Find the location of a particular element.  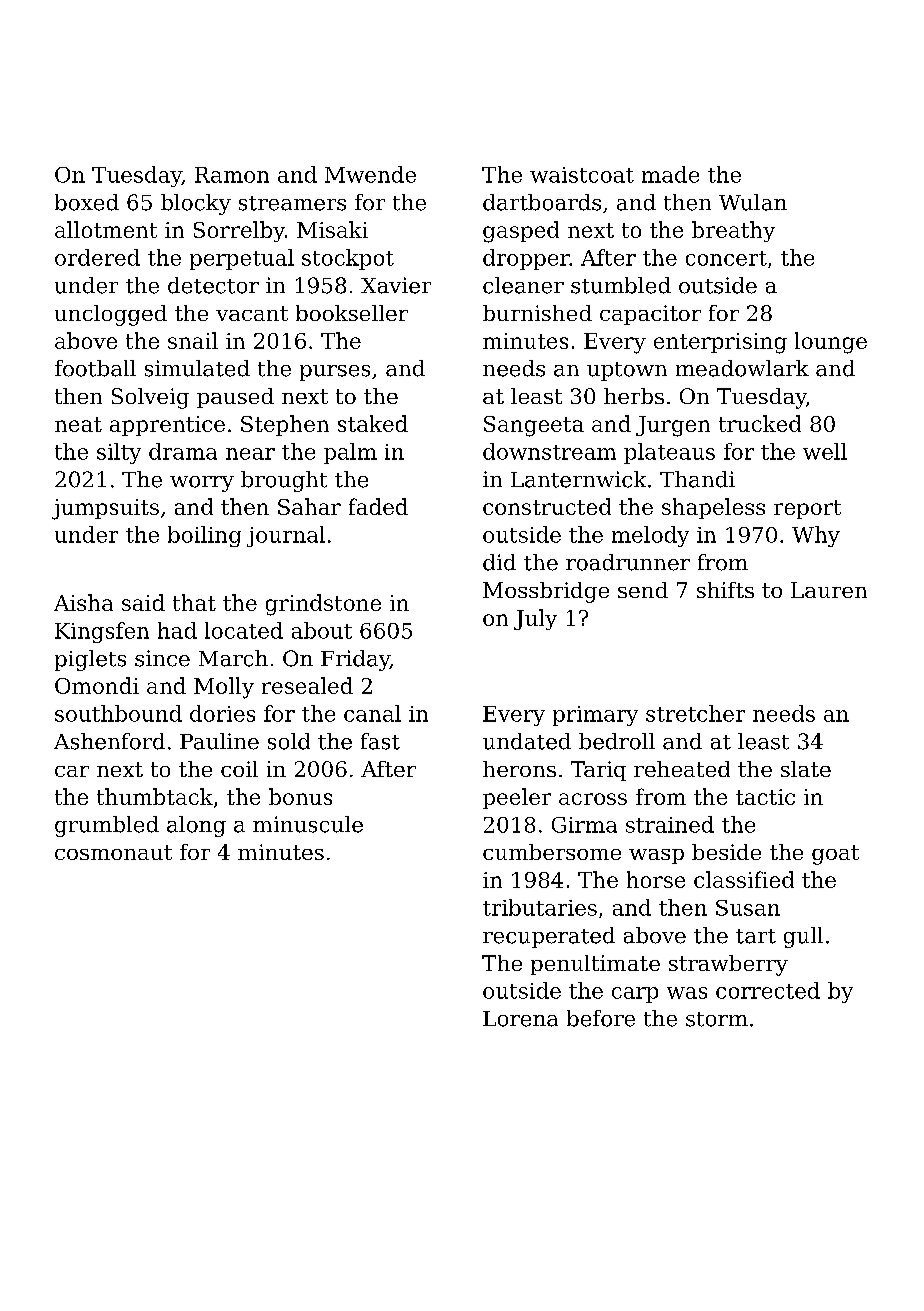

slate is located at coordinates (806, 769).
